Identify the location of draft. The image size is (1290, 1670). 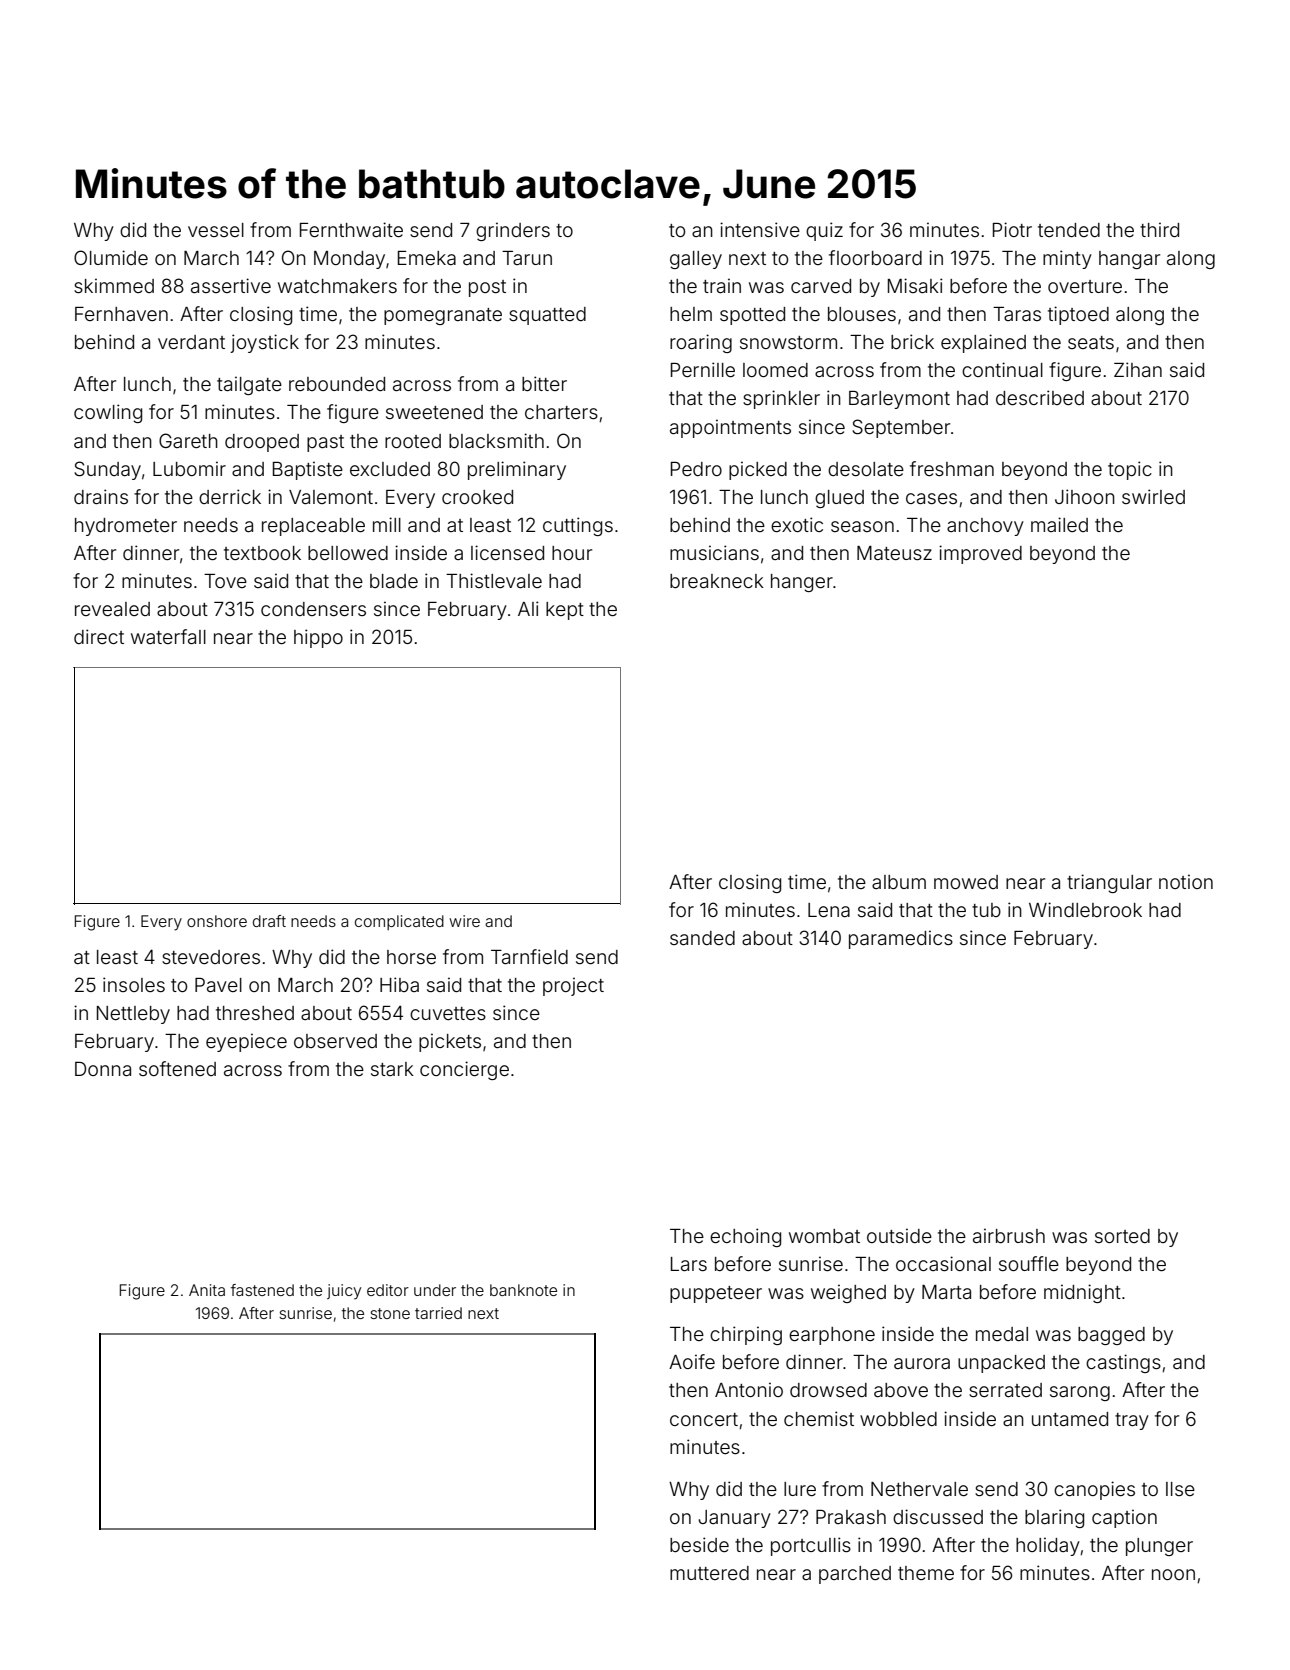
(269, 921).
